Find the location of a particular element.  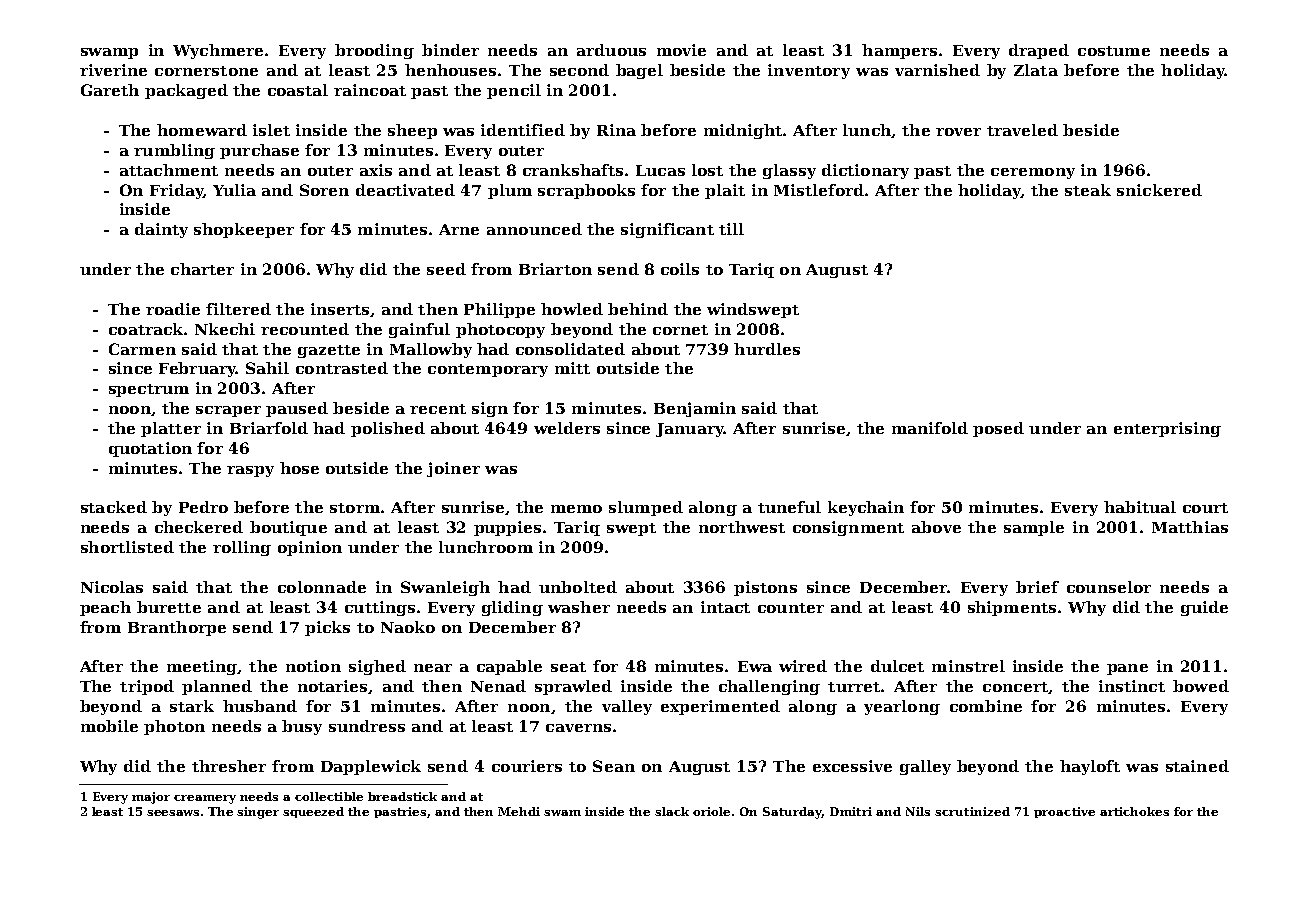

singer is located at coordinates (258, 813).
